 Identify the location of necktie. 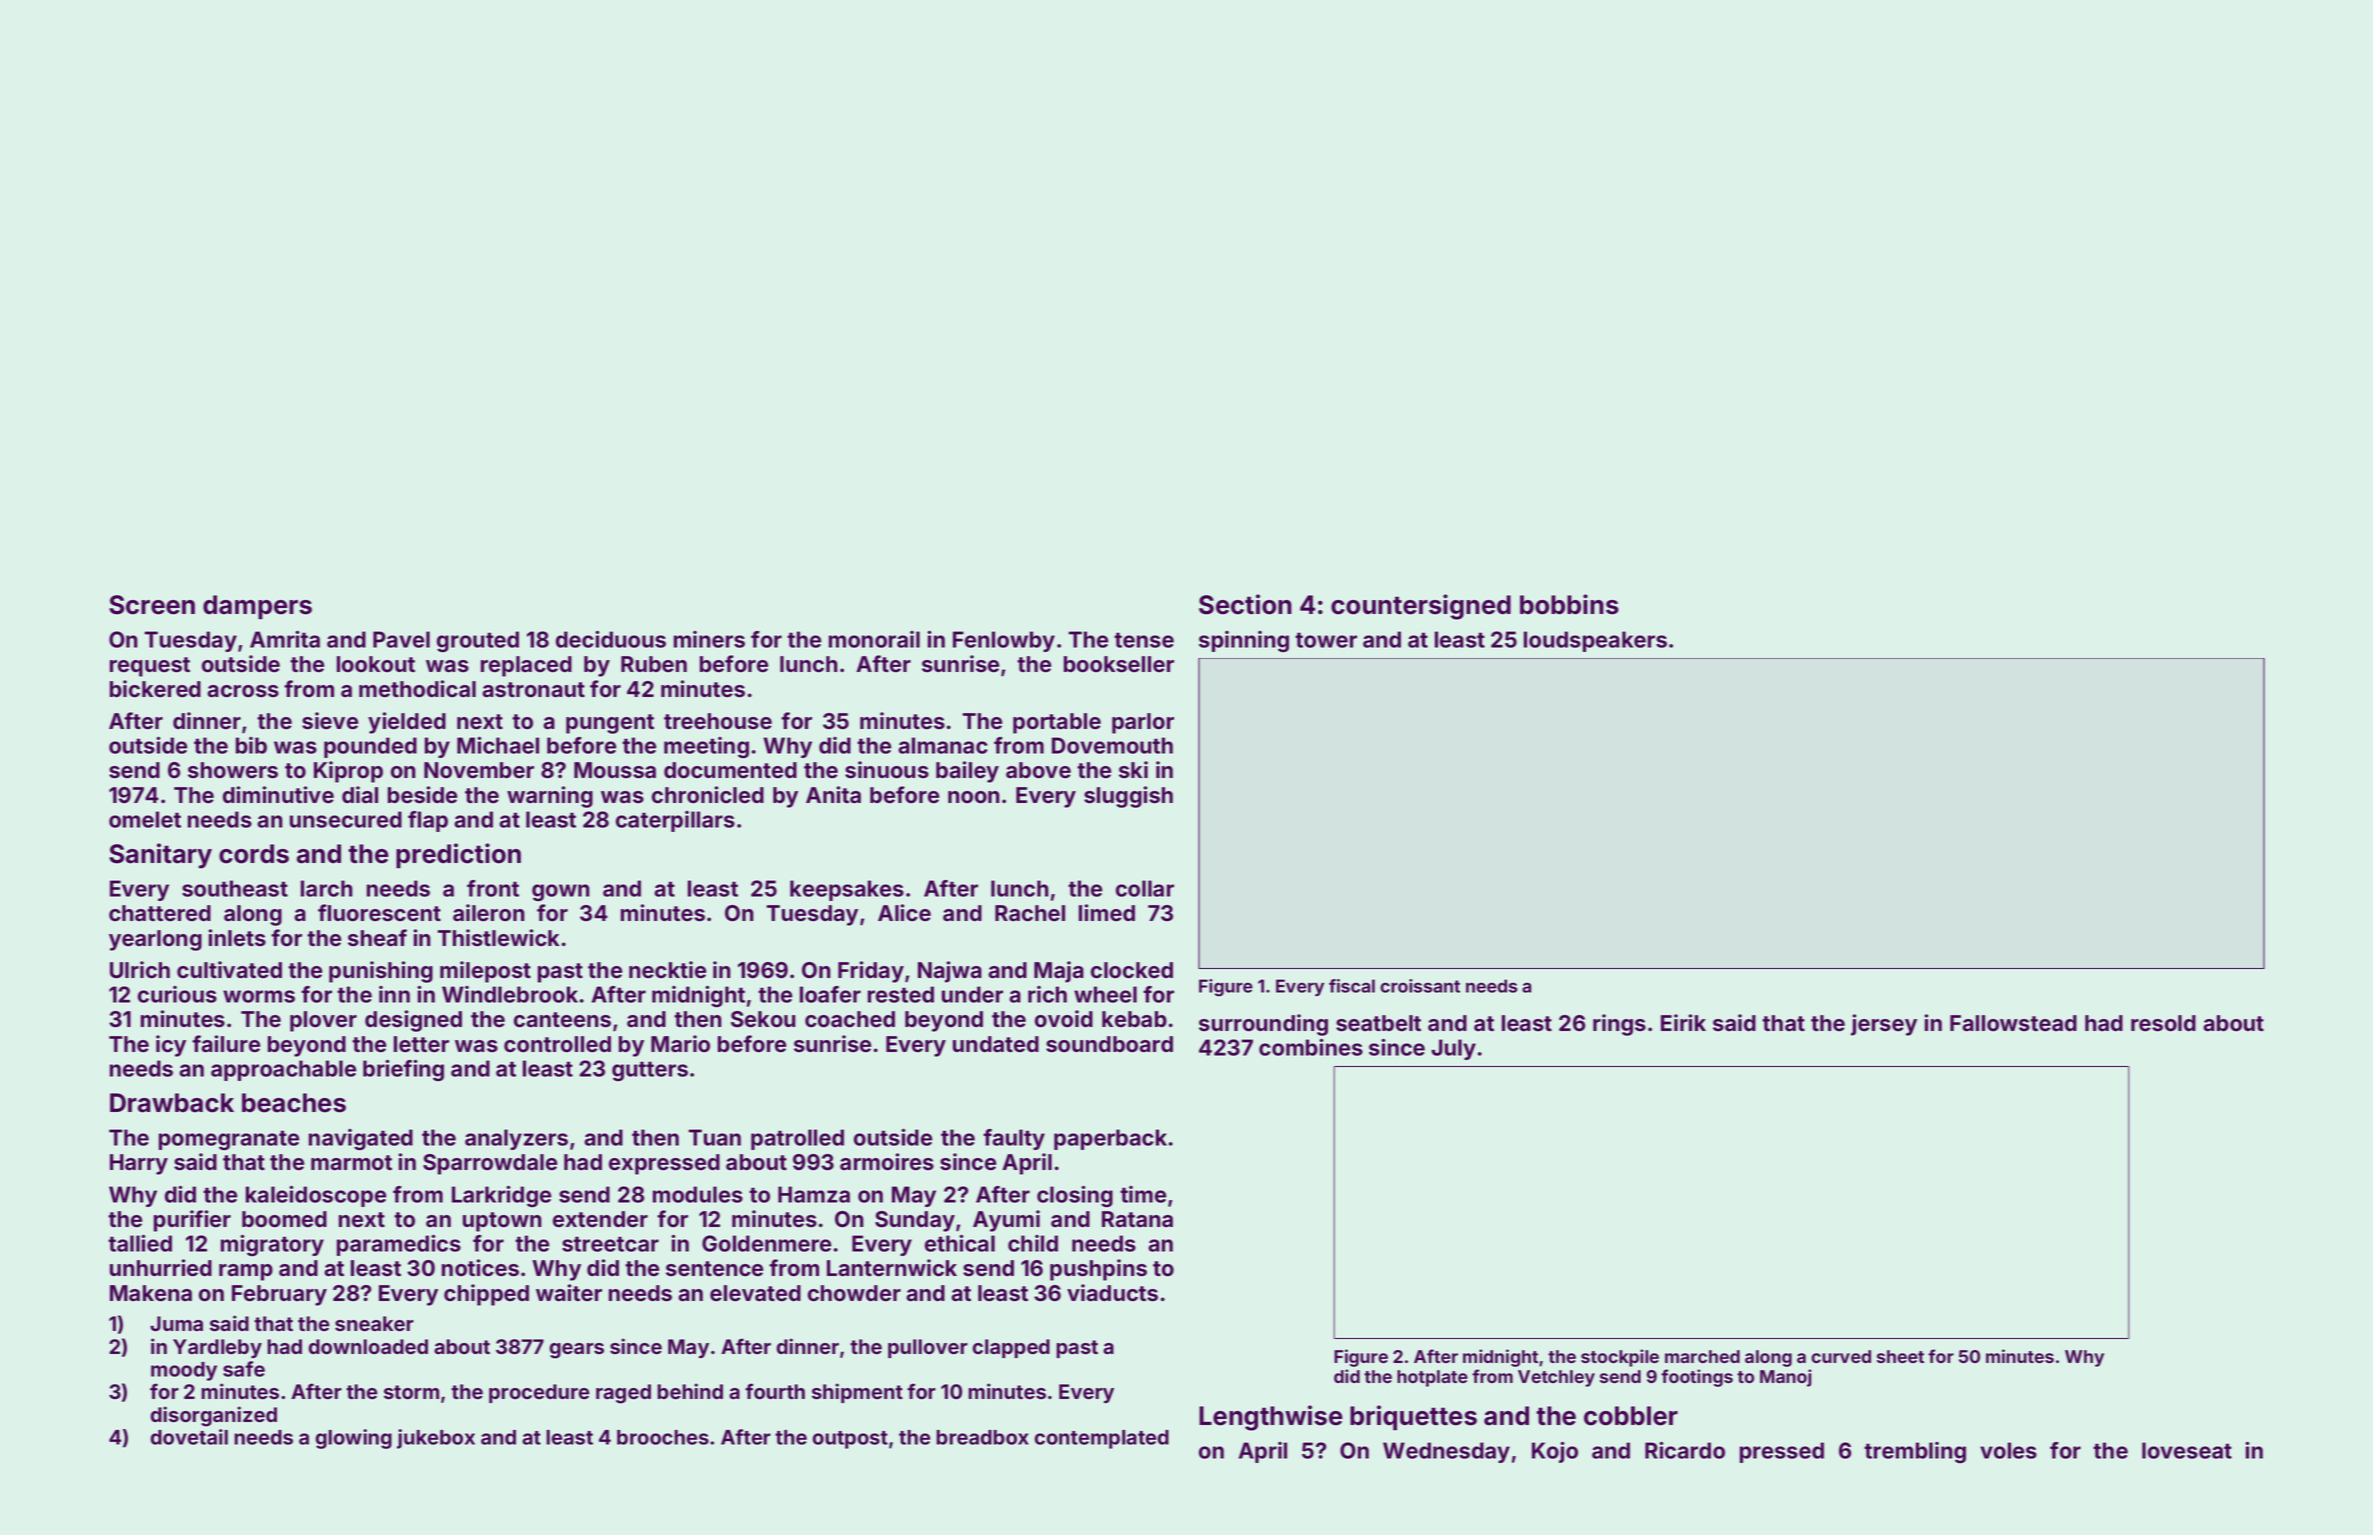
(667, 970).
